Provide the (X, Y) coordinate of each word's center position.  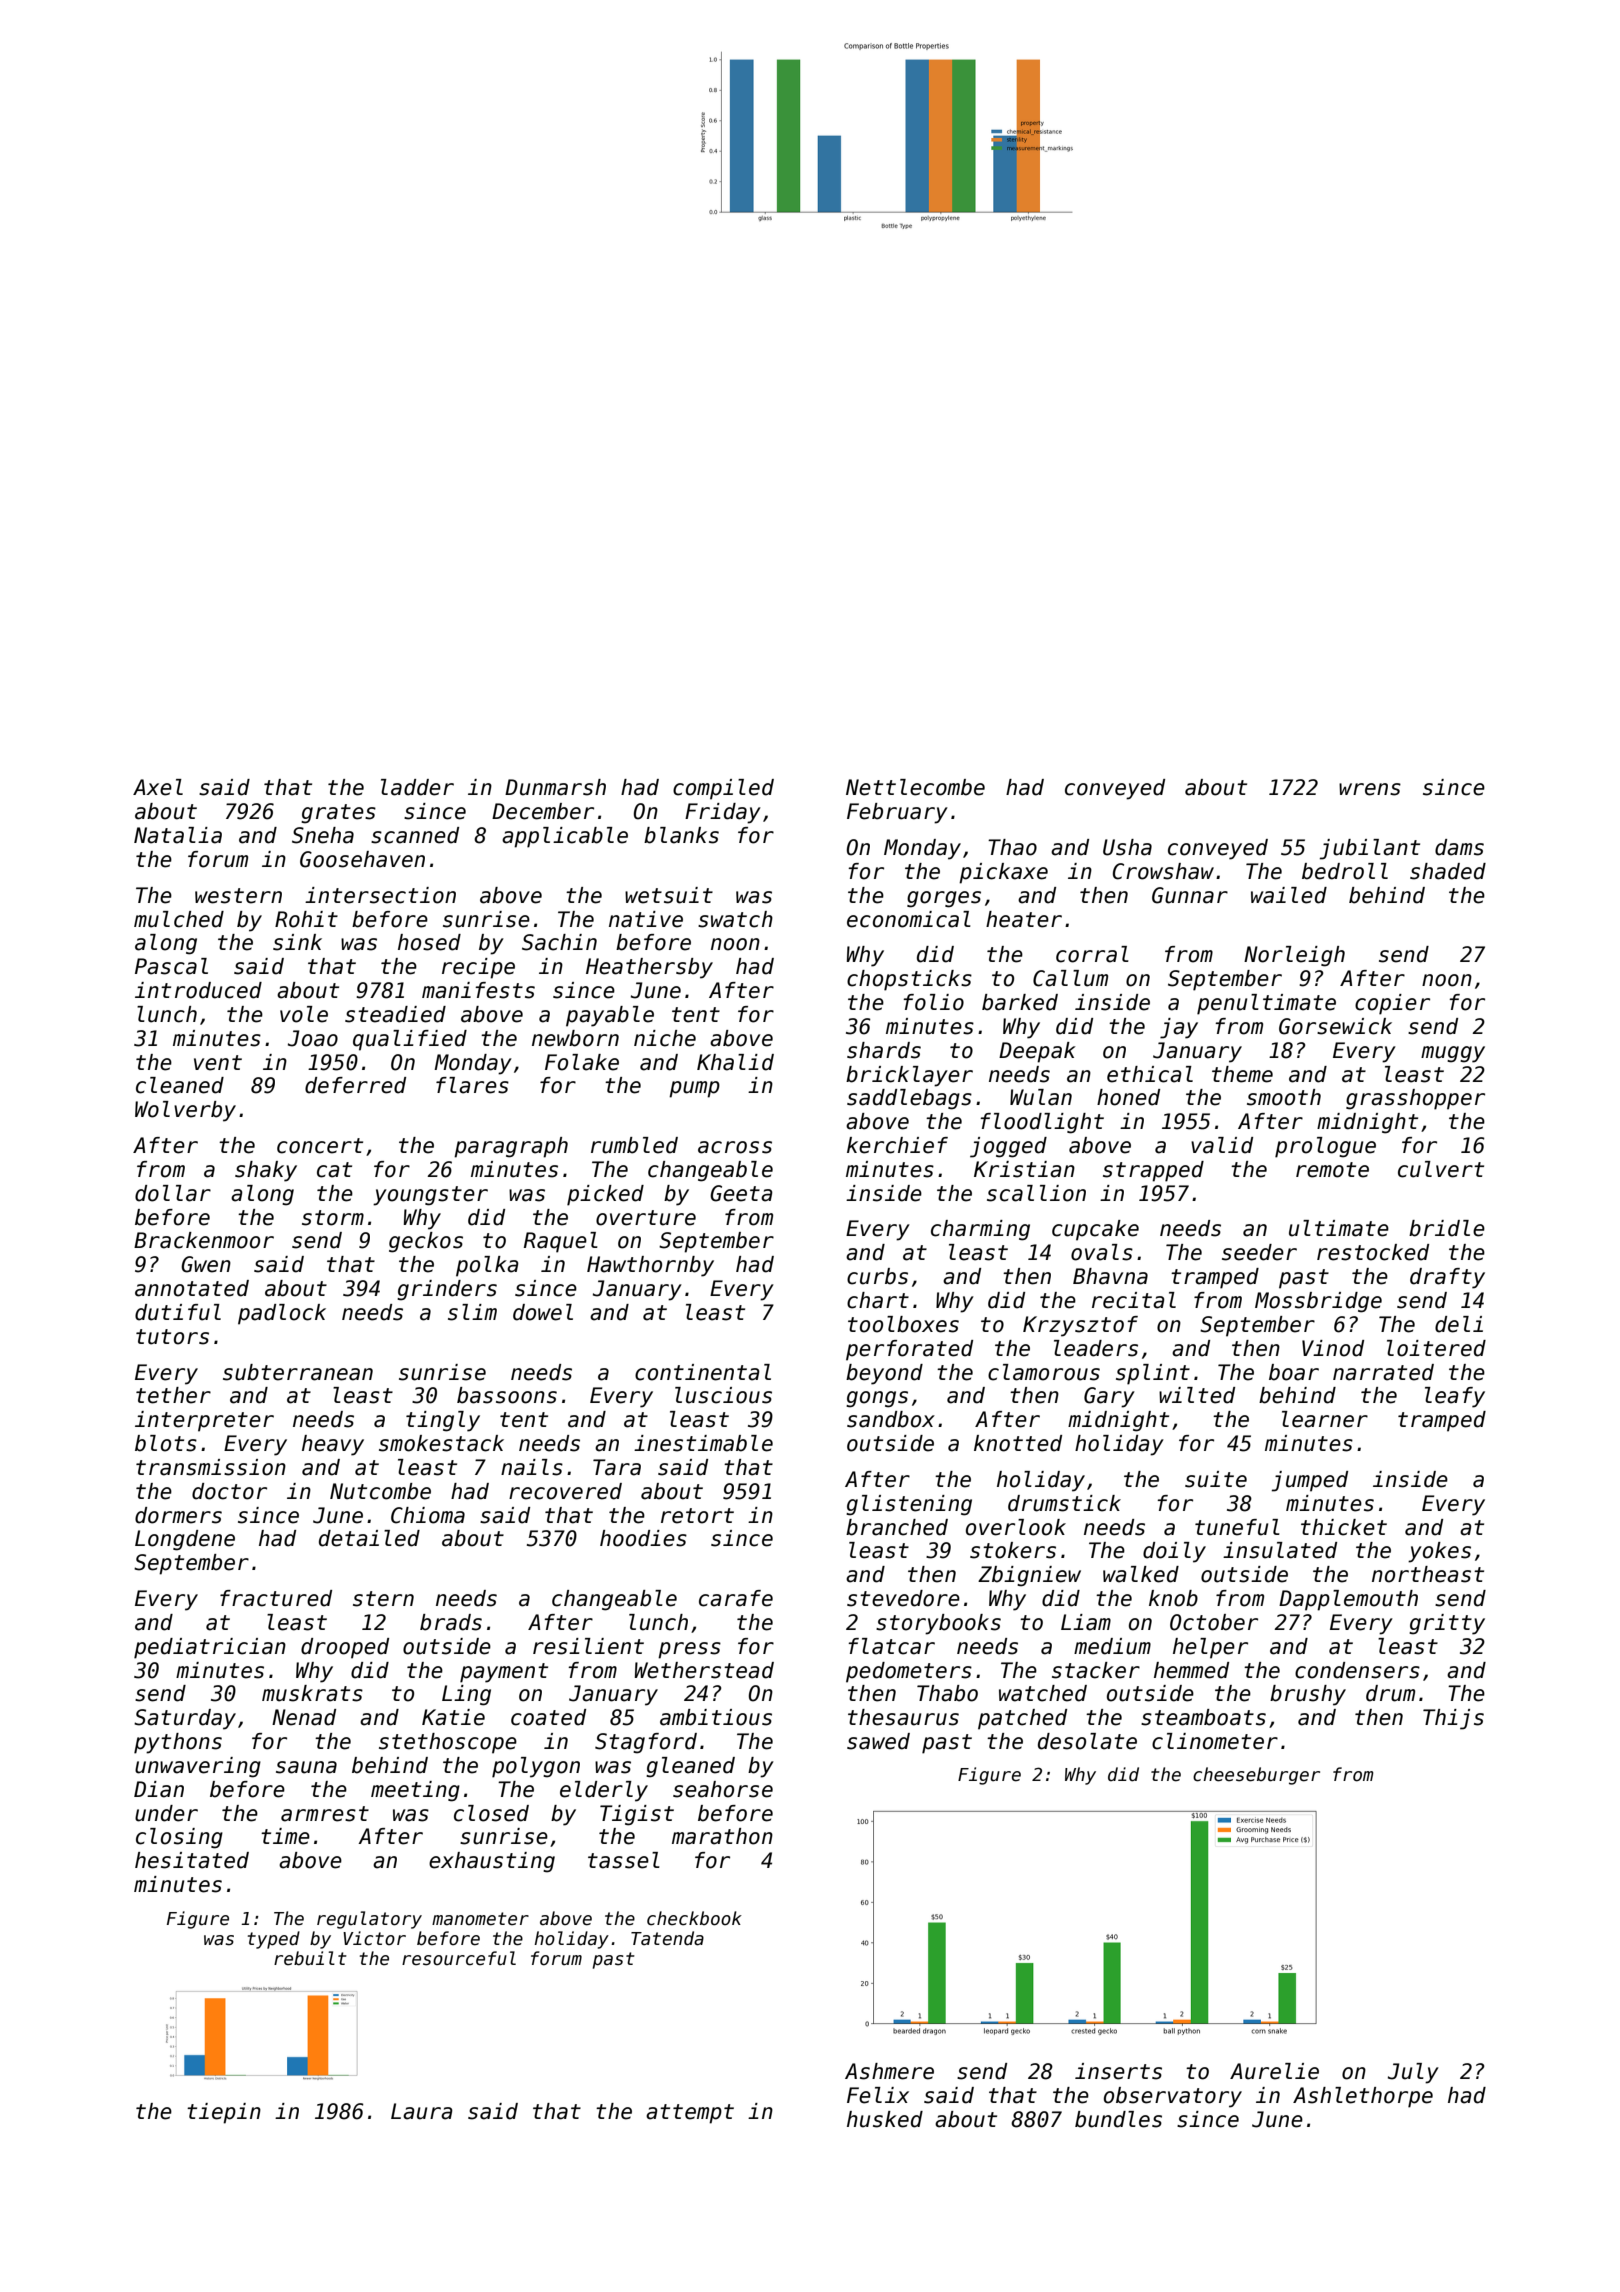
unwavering (198, 1767)
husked (885, 2119)
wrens (1370, 789)
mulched (179, 919)
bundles (1118, 2119)
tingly (443, 1421)
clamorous (1044, 1372)
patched (1022, 1719)
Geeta (741, 1193)
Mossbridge (1318, 1302)
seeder (1259, 1252)
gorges (944, 899)
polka (487, 1266)
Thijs (1453, 1719)
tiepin (224, 2113)
